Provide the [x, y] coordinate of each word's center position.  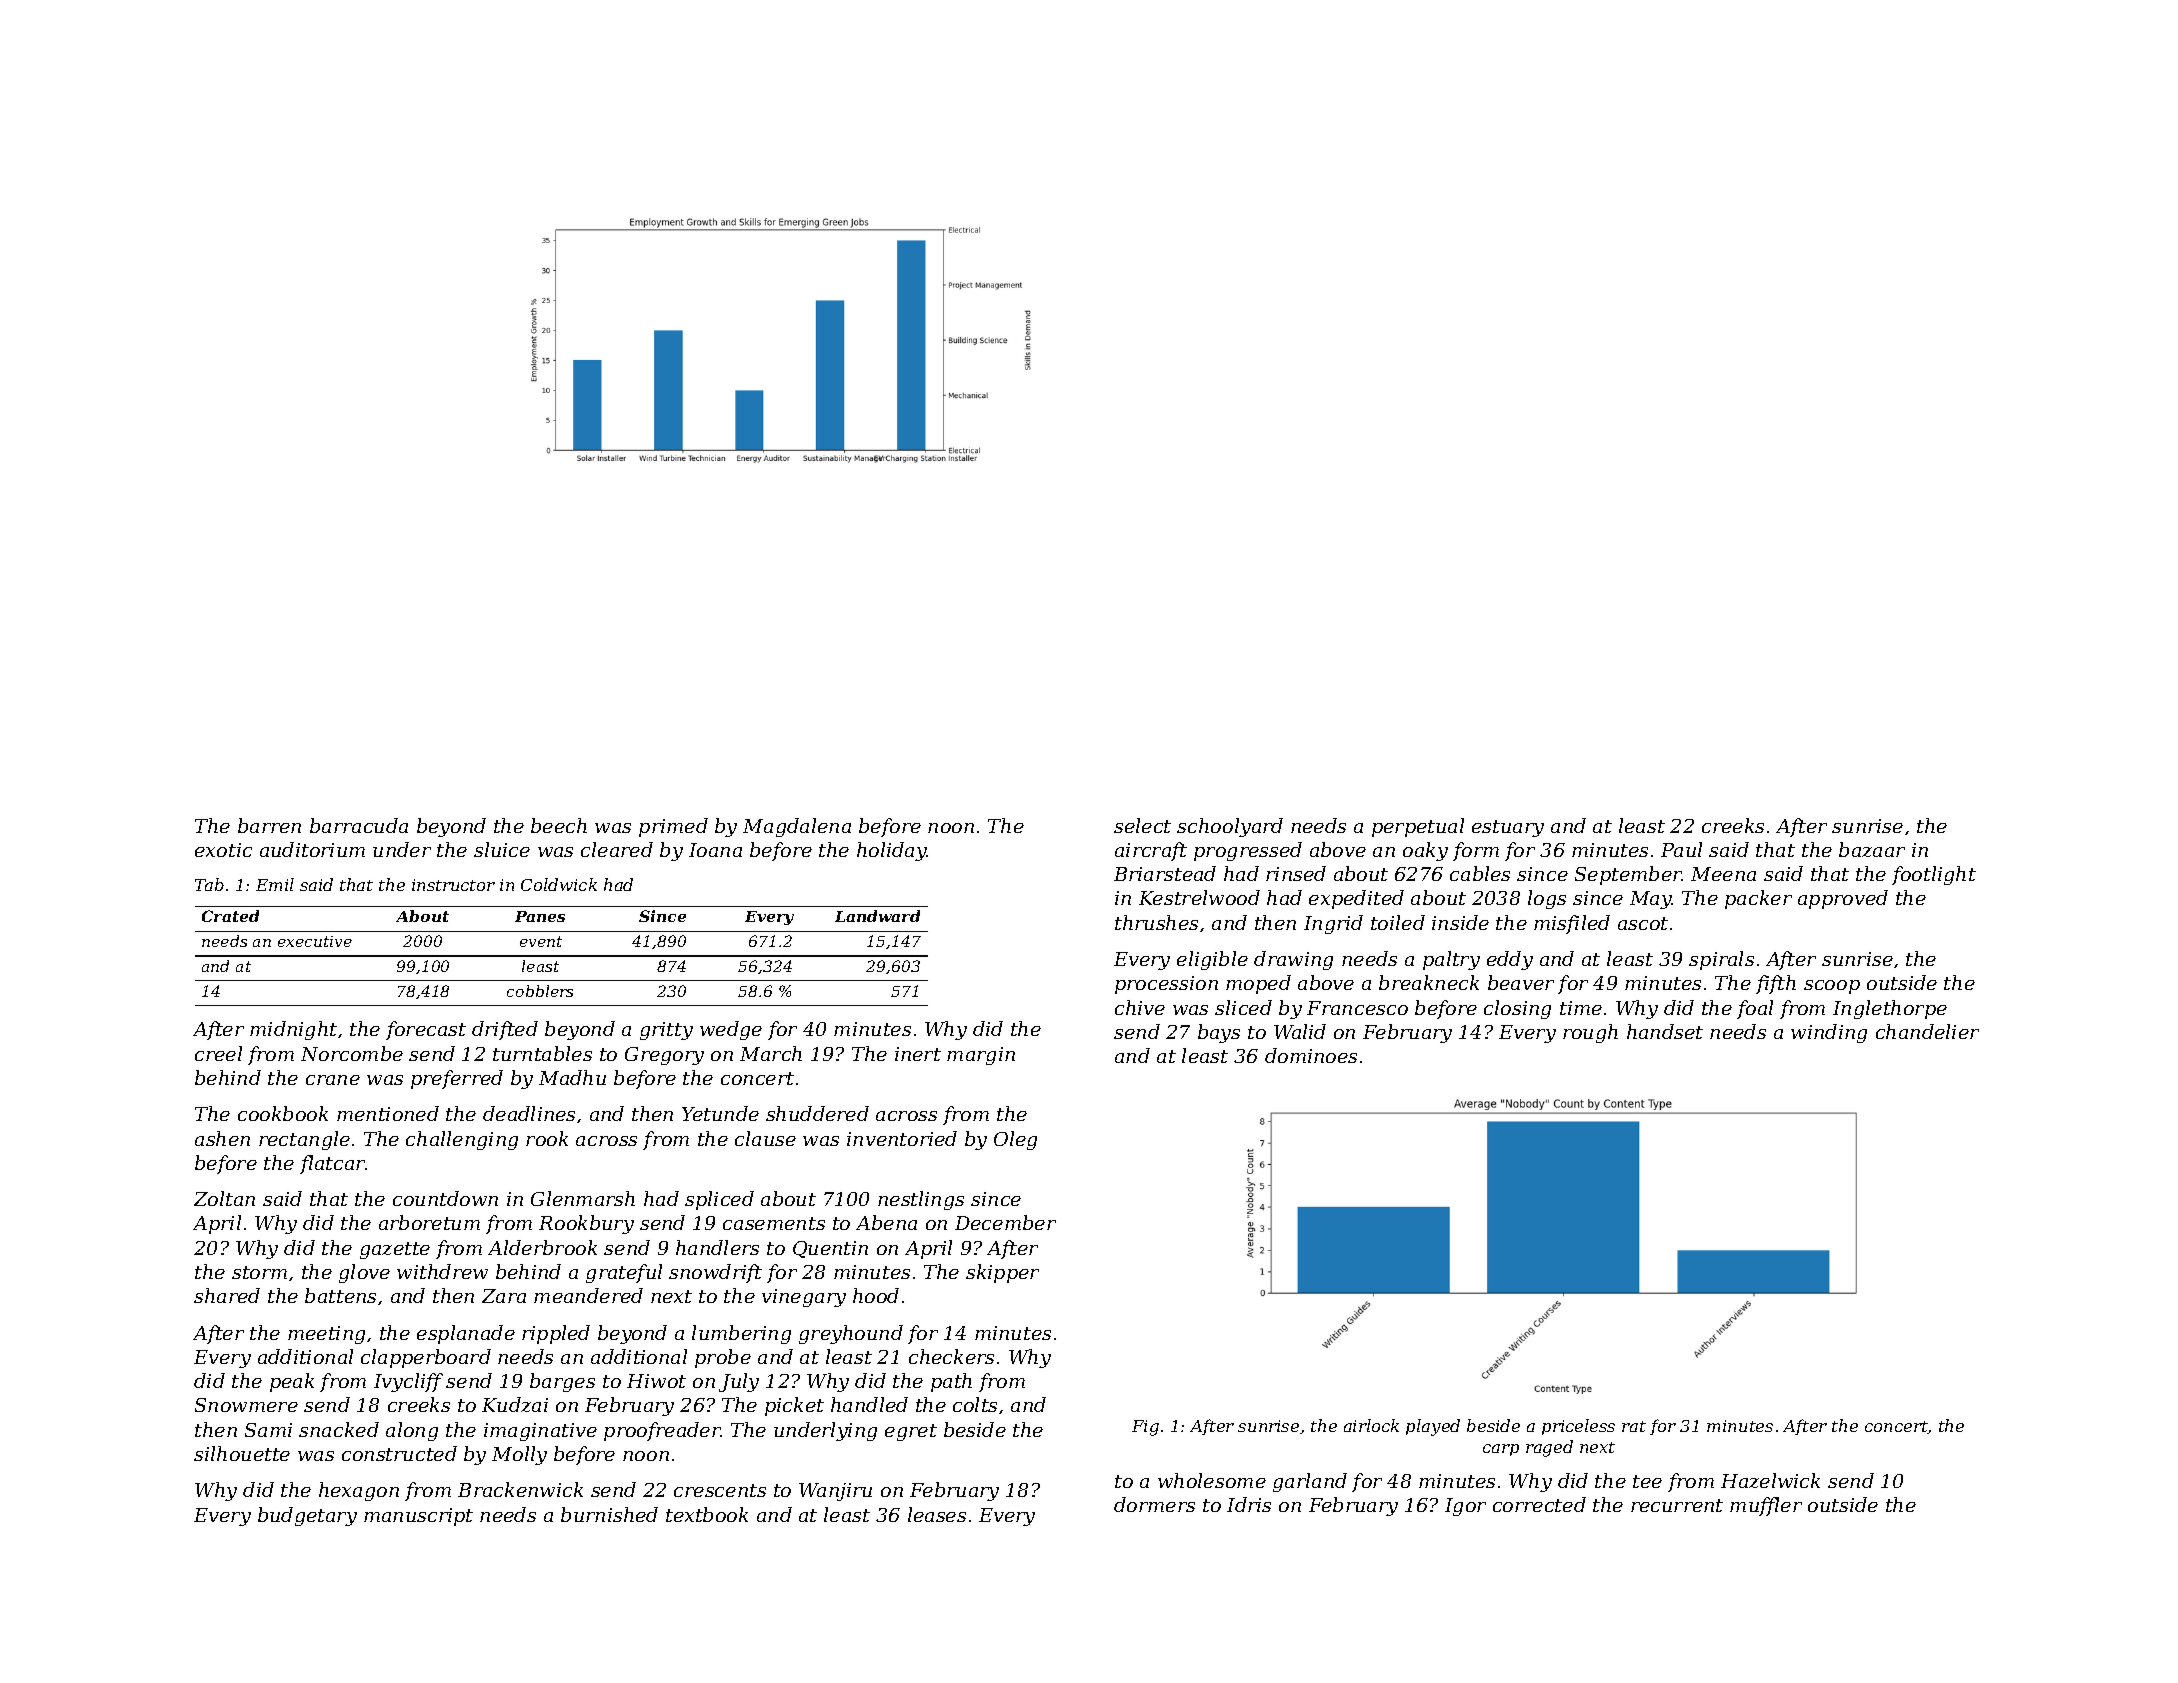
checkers [951, 1356]
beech [559, 825]
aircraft [1151, 851]
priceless [1578, 1427]
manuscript [418, 1517]
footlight [1934, 875]
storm [259, 1272]
